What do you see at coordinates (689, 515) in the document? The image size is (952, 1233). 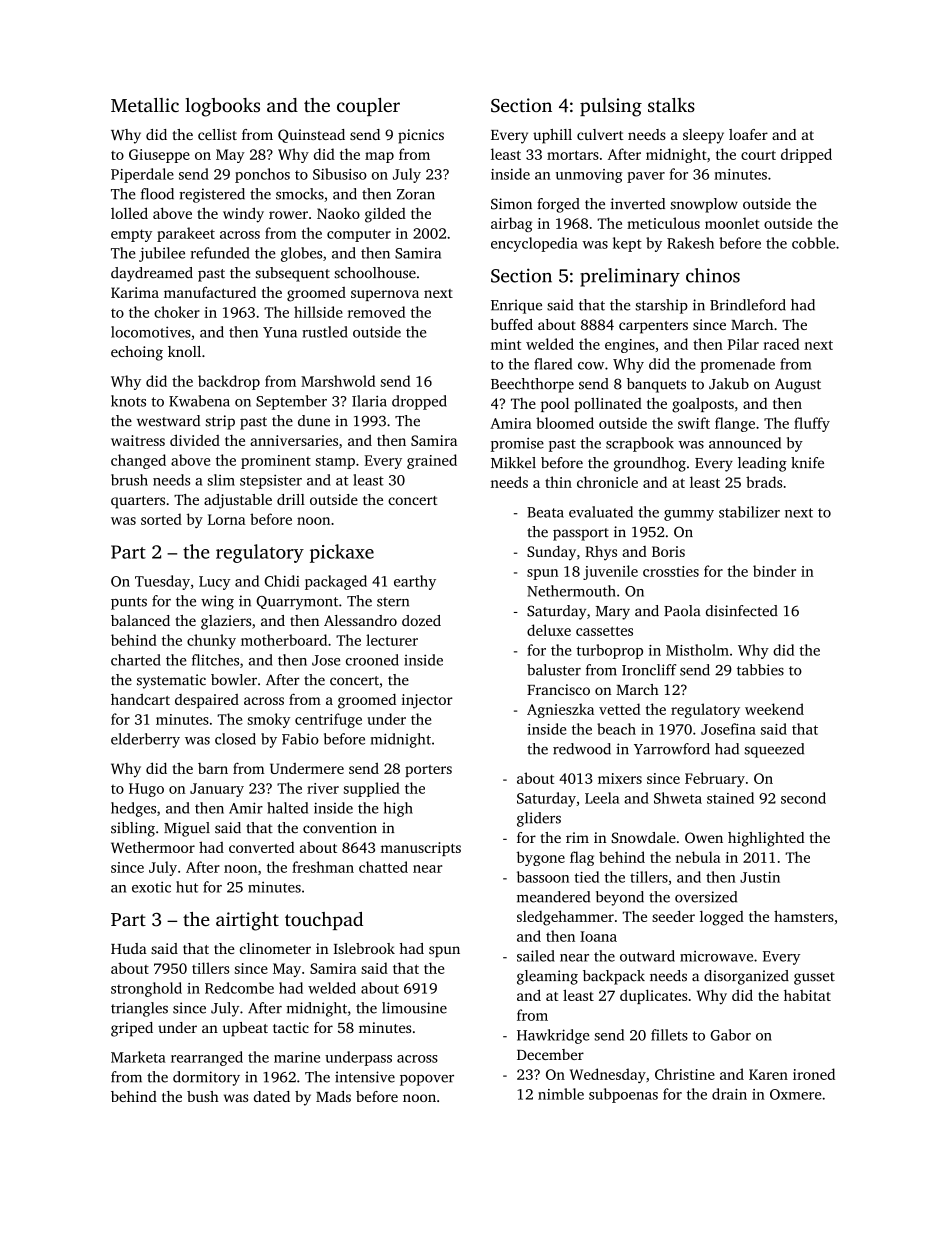 I see `gummy` at bounding box center [689, 515].
